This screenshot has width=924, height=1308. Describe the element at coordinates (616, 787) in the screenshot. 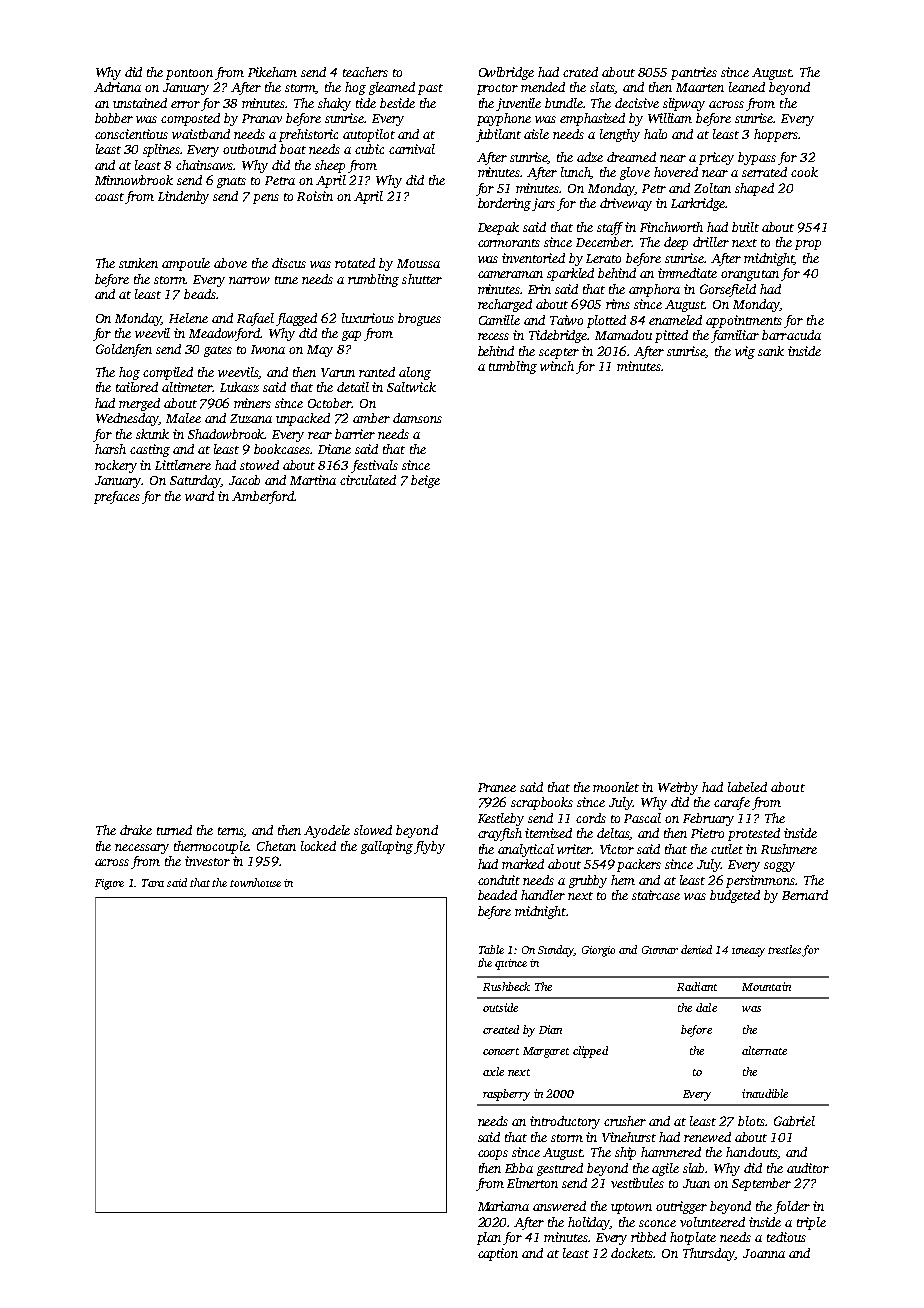

I see `moonlet` at that location.
